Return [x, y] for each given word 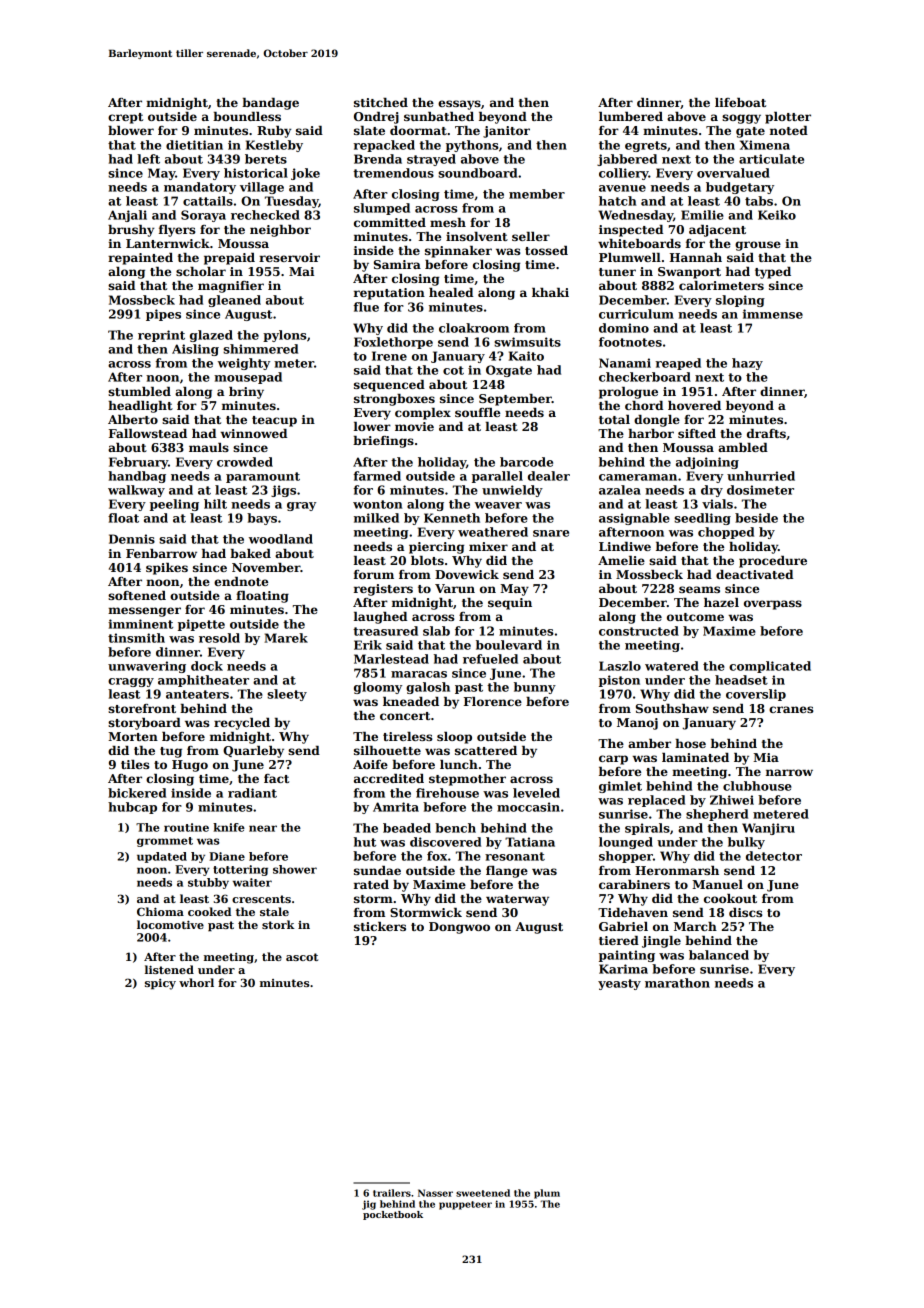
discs [746, 912]
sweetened [483, 1193]
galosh [428, 688]
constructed [639, 631]
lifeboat [740, 102]
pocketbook [393, 1215]
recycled [242, 724]
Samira [397, 264]
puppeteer [465, 1205]
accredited [389, 778]
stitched [381, 102]
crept [125, 118]
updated [162, 857]
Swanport [689, 273]
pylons [285, 336]
